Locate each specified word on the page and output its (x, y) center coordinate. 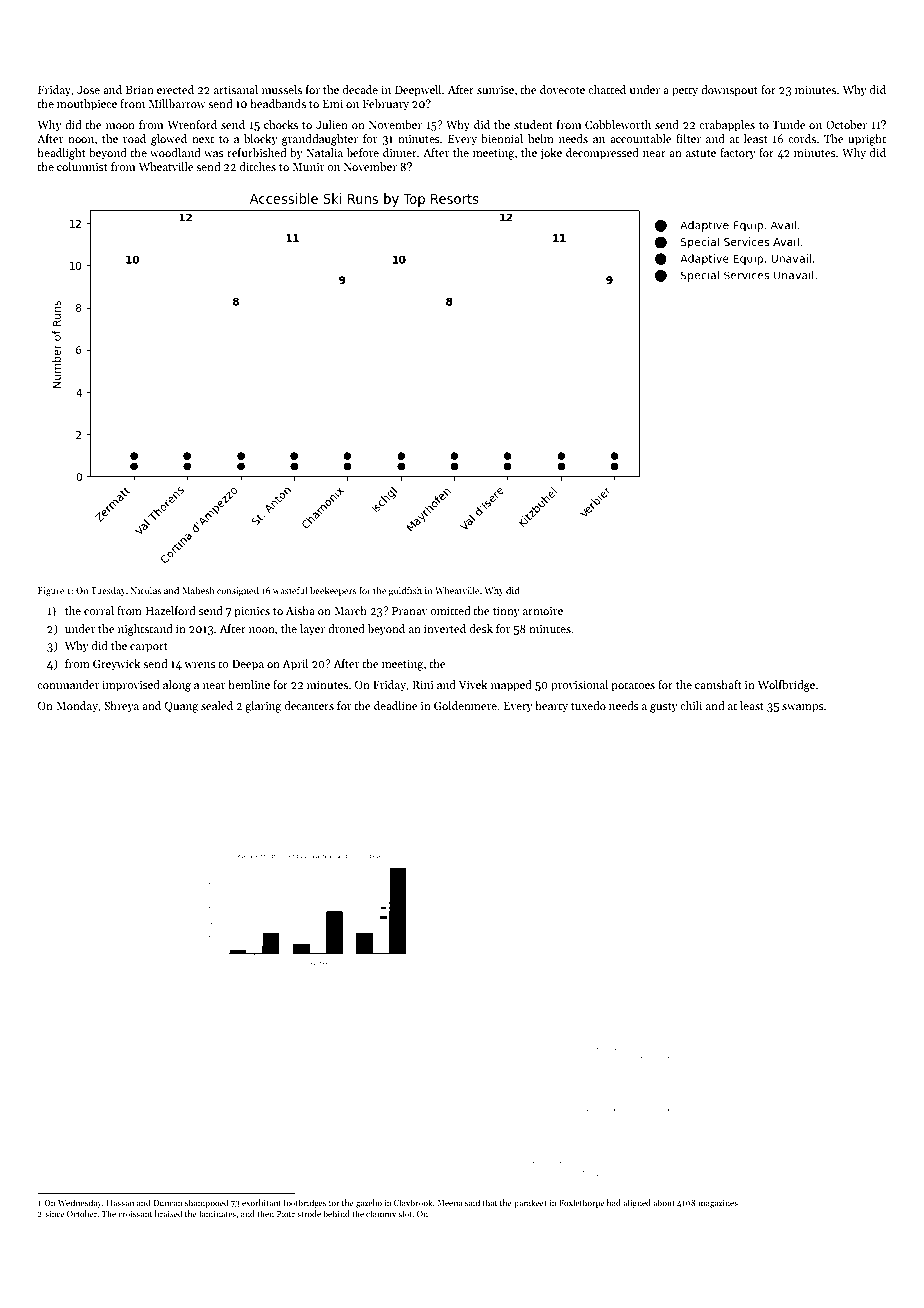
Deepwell (418, 91)
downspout (729, 91)
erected (175, 89)
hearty (551, 707)
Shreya (121, 707)
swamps (803, 708)
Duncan (168, 1203)
